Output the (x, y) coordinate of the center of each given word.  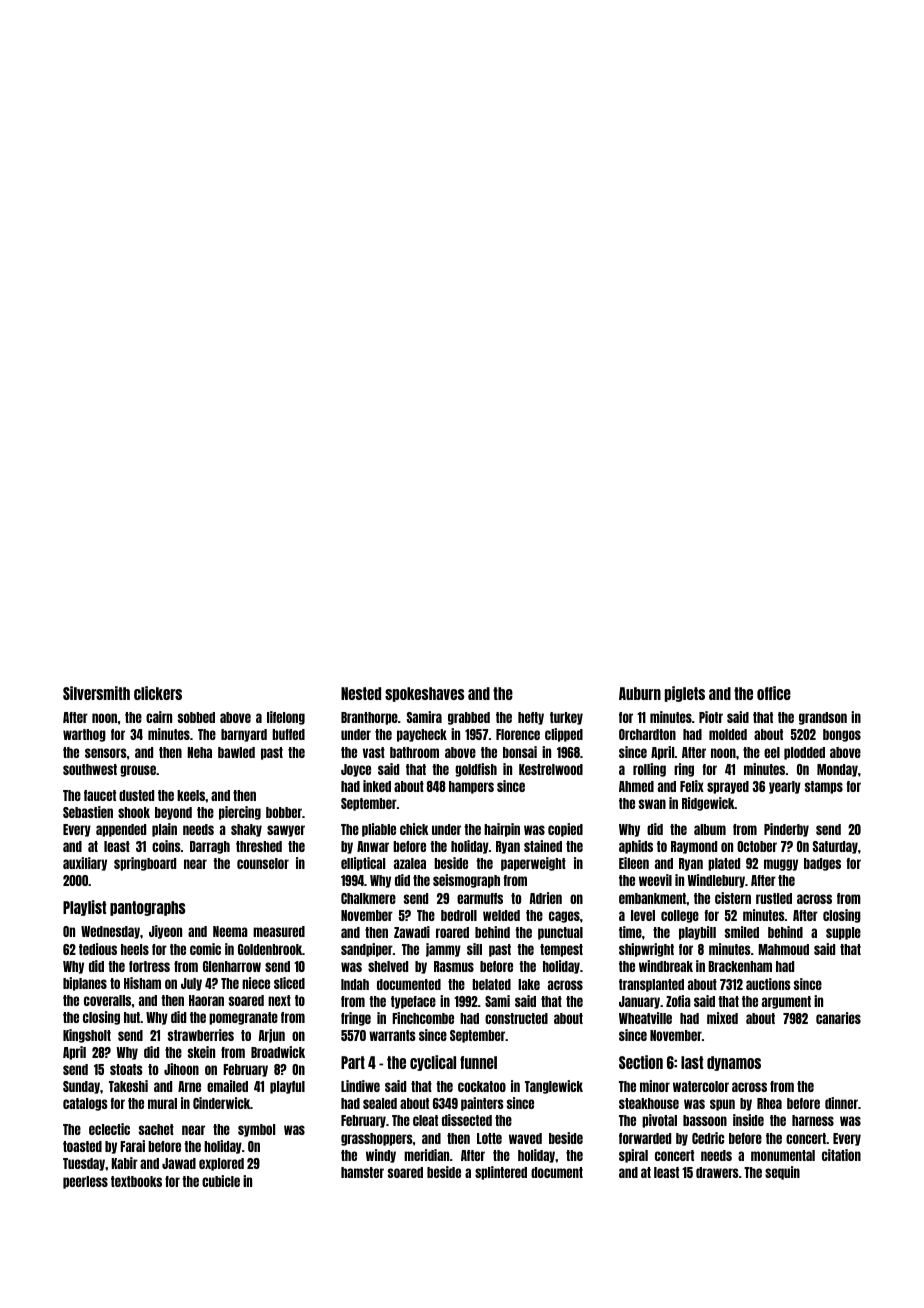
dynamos (734, 1063)
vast (374, 752)
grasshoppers (377, 1139)
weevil (655, 880)
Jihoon (181, 1069)
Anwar (373, 846)
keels (191, 795)
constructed (516, 1018)
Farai (132, 1146)
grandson (823, 718)
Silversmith (96, 693)
